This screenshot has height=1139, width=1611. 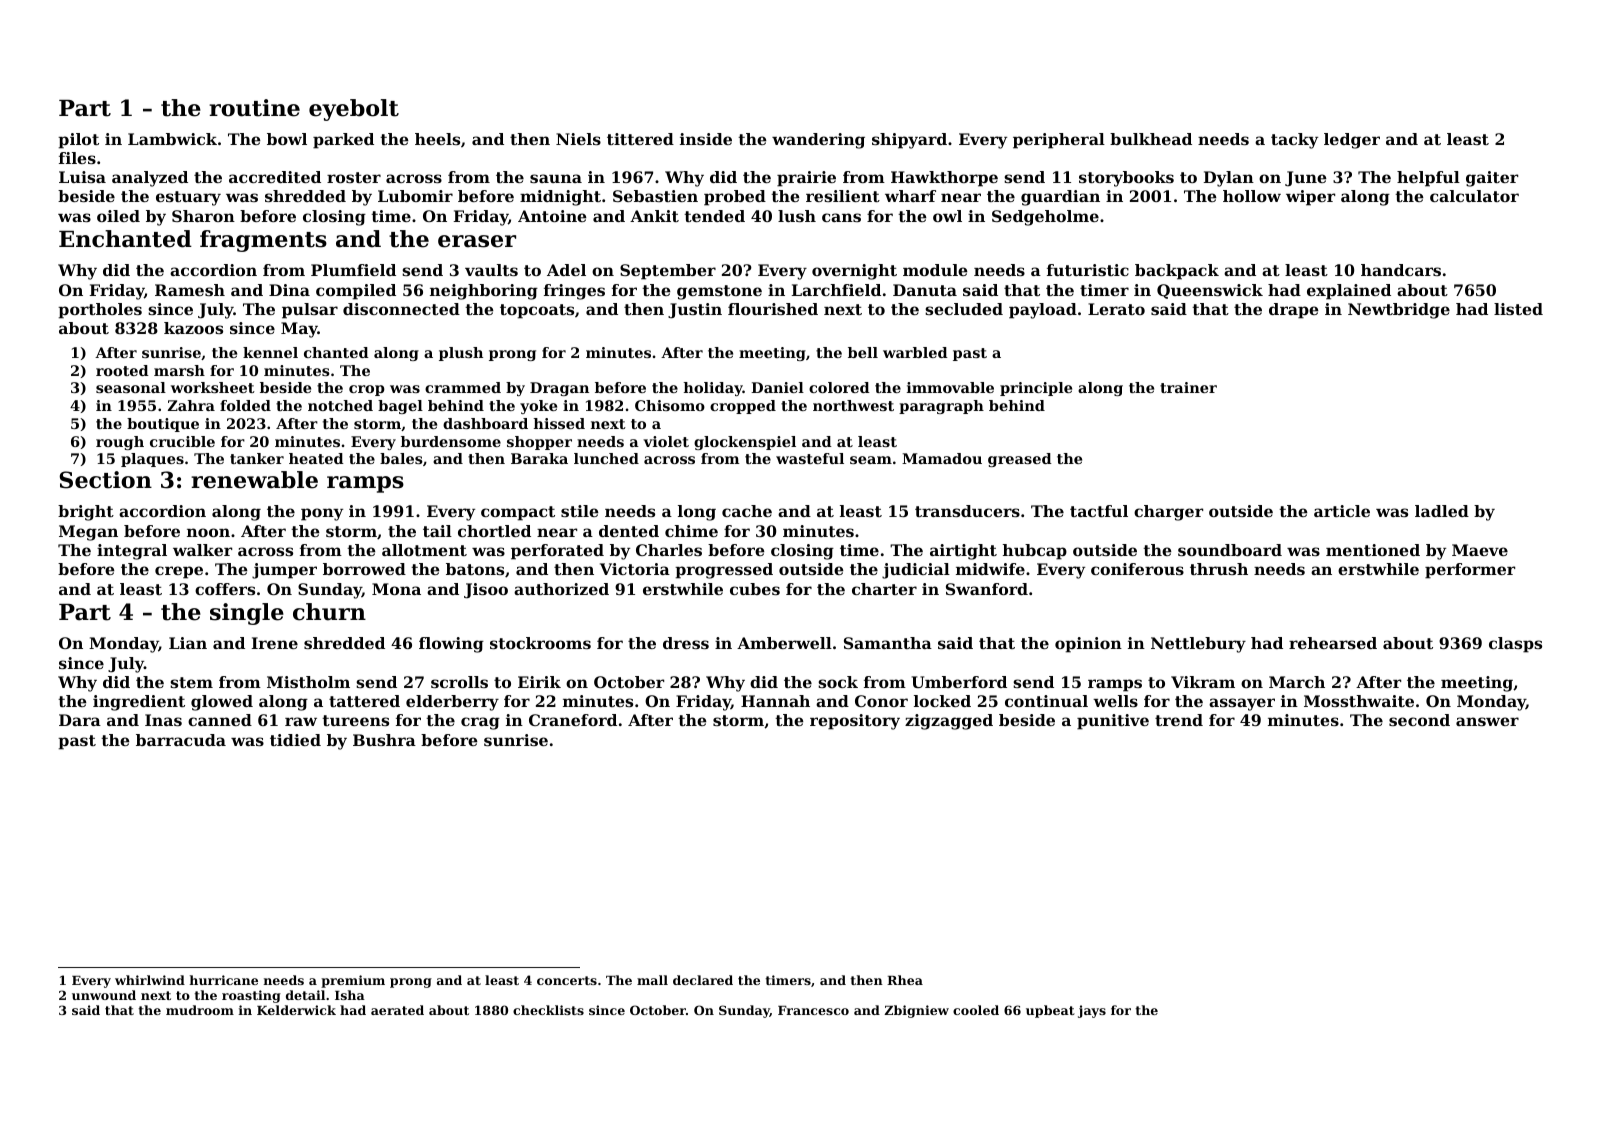 I want to click on eyebolt, so click(x=354, y=110).
